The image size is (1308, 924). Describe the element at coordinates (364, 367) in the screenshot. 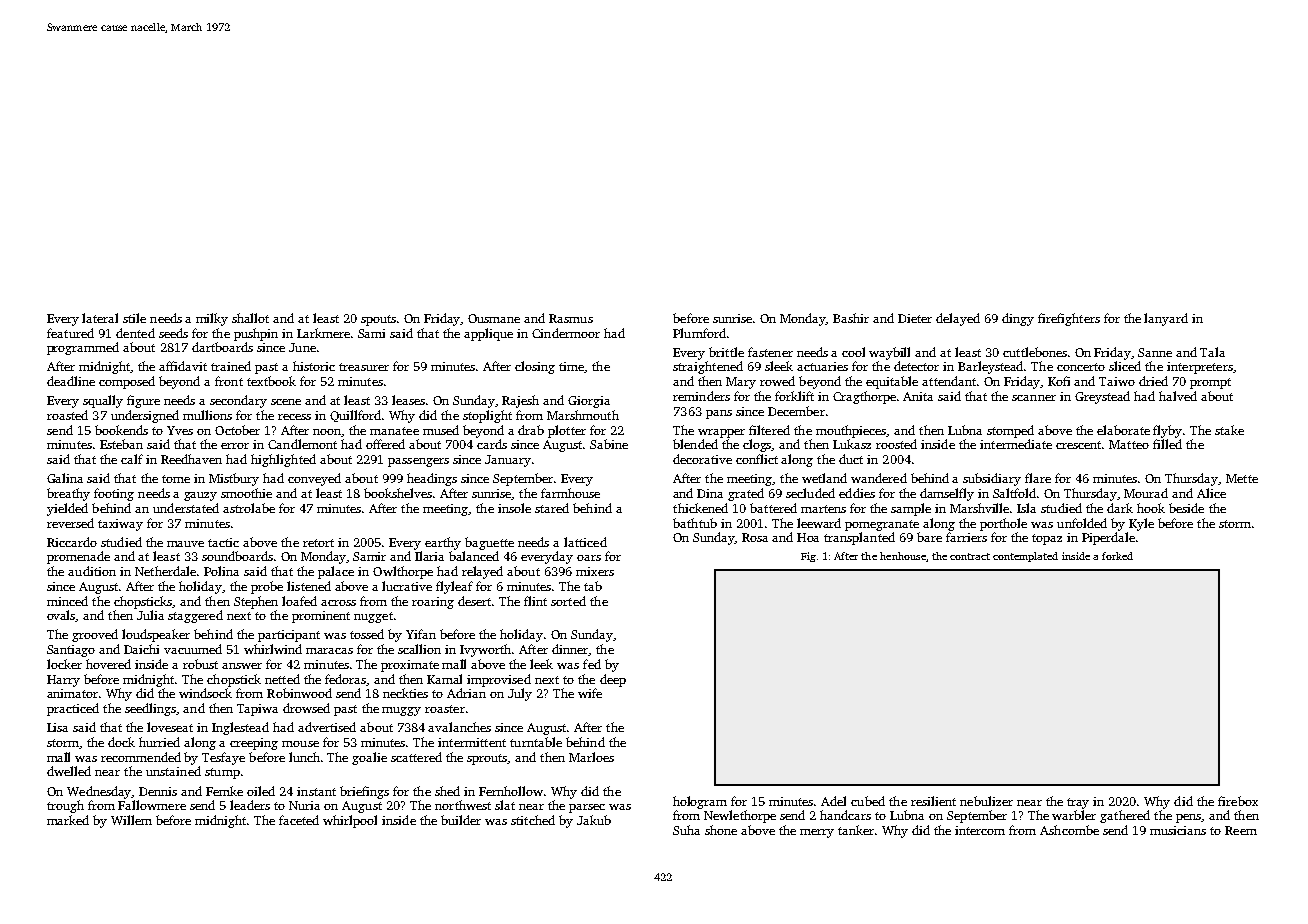

I see `treasurer` at that location.
